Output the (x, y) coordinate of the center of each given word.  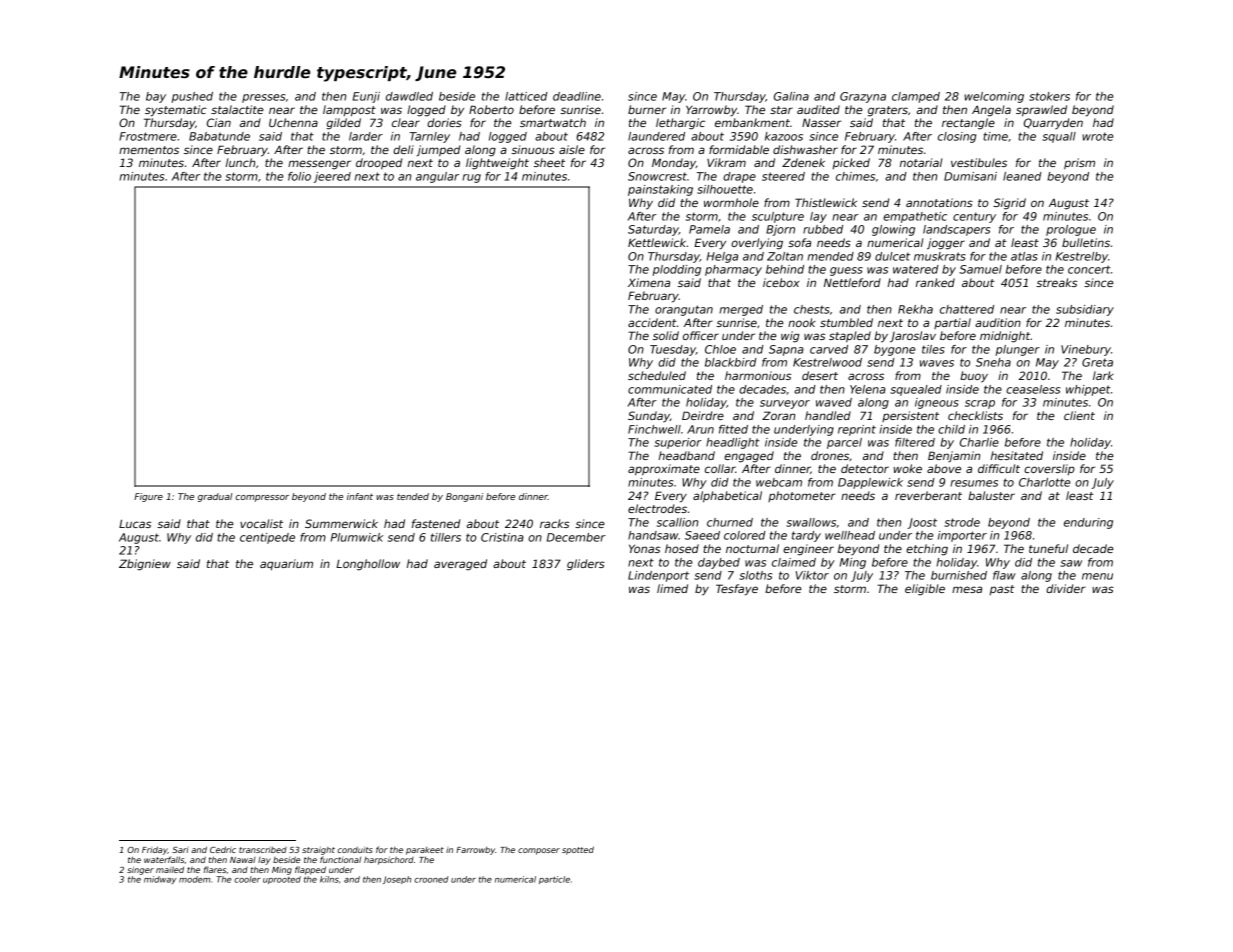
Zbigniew (145, 565)
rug (471, 178)
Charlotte (1045, 482)
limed (672, 588)
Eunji (366, 97)
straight (318, 850)
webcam (779, 482)
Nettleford (852, 282)
